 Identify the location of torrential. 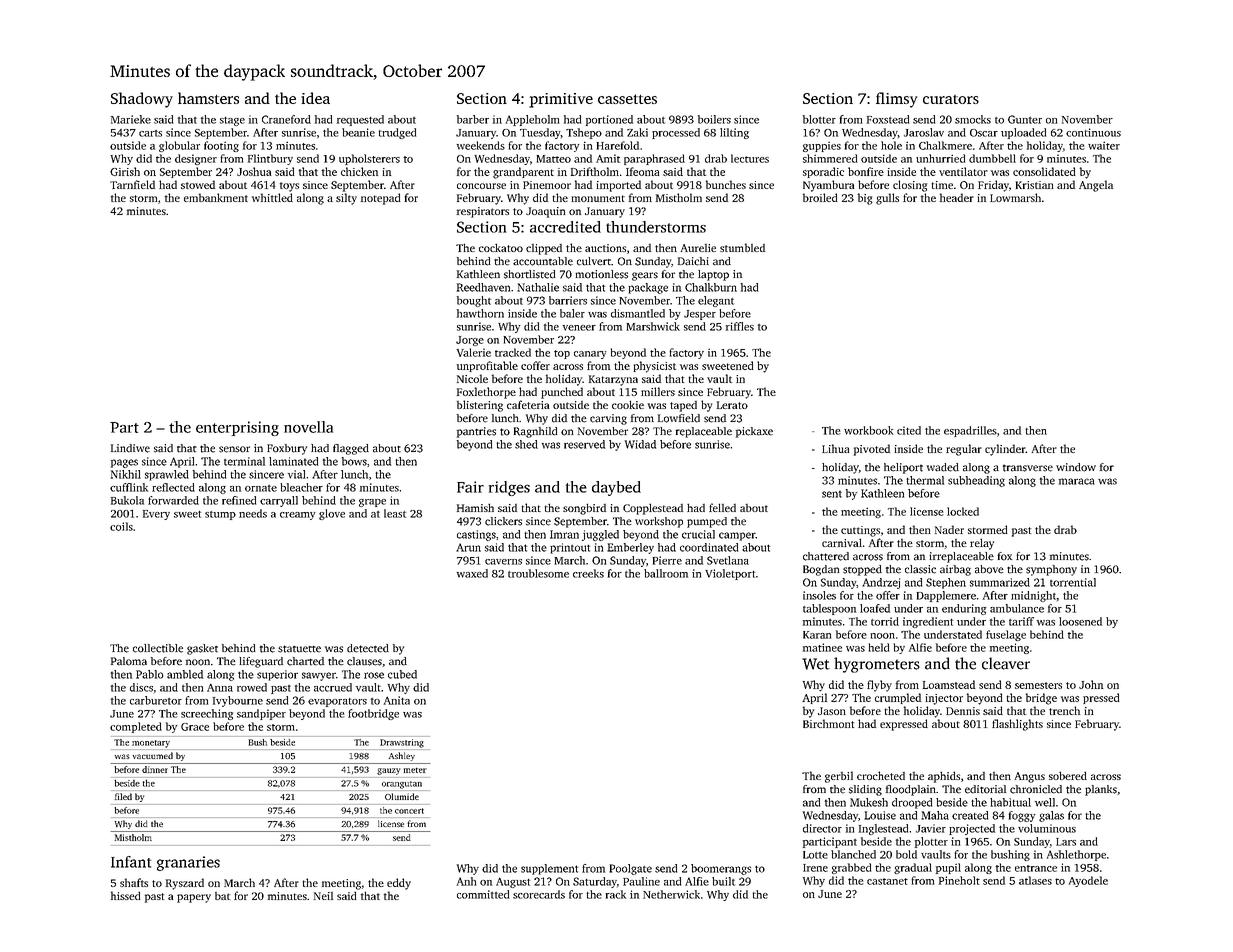
(1073, 582).
